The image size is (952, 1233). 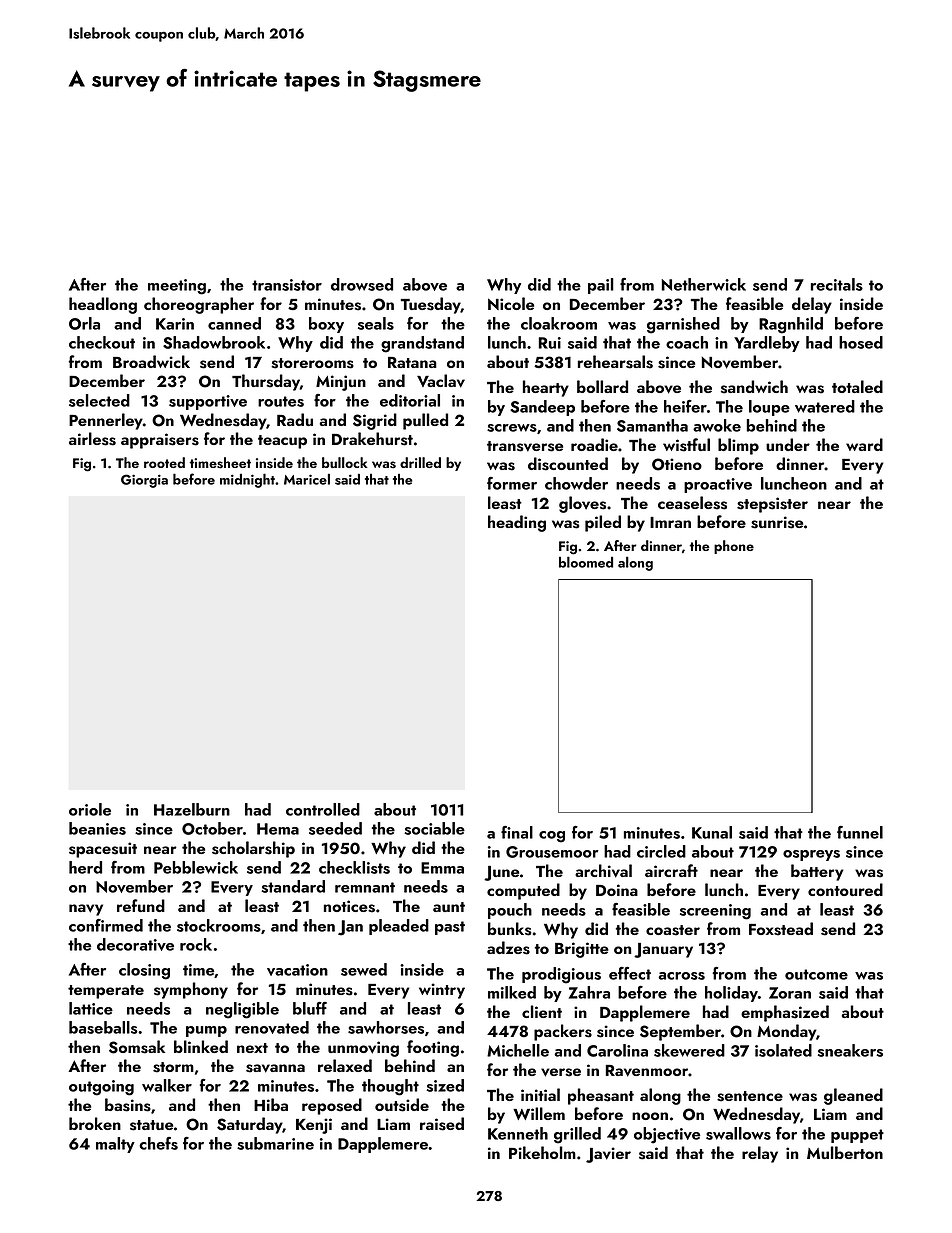 What do you see at coordinates (362, 284) in the screenshot?
I see `drowsed` at bounding box center [362, 284].
